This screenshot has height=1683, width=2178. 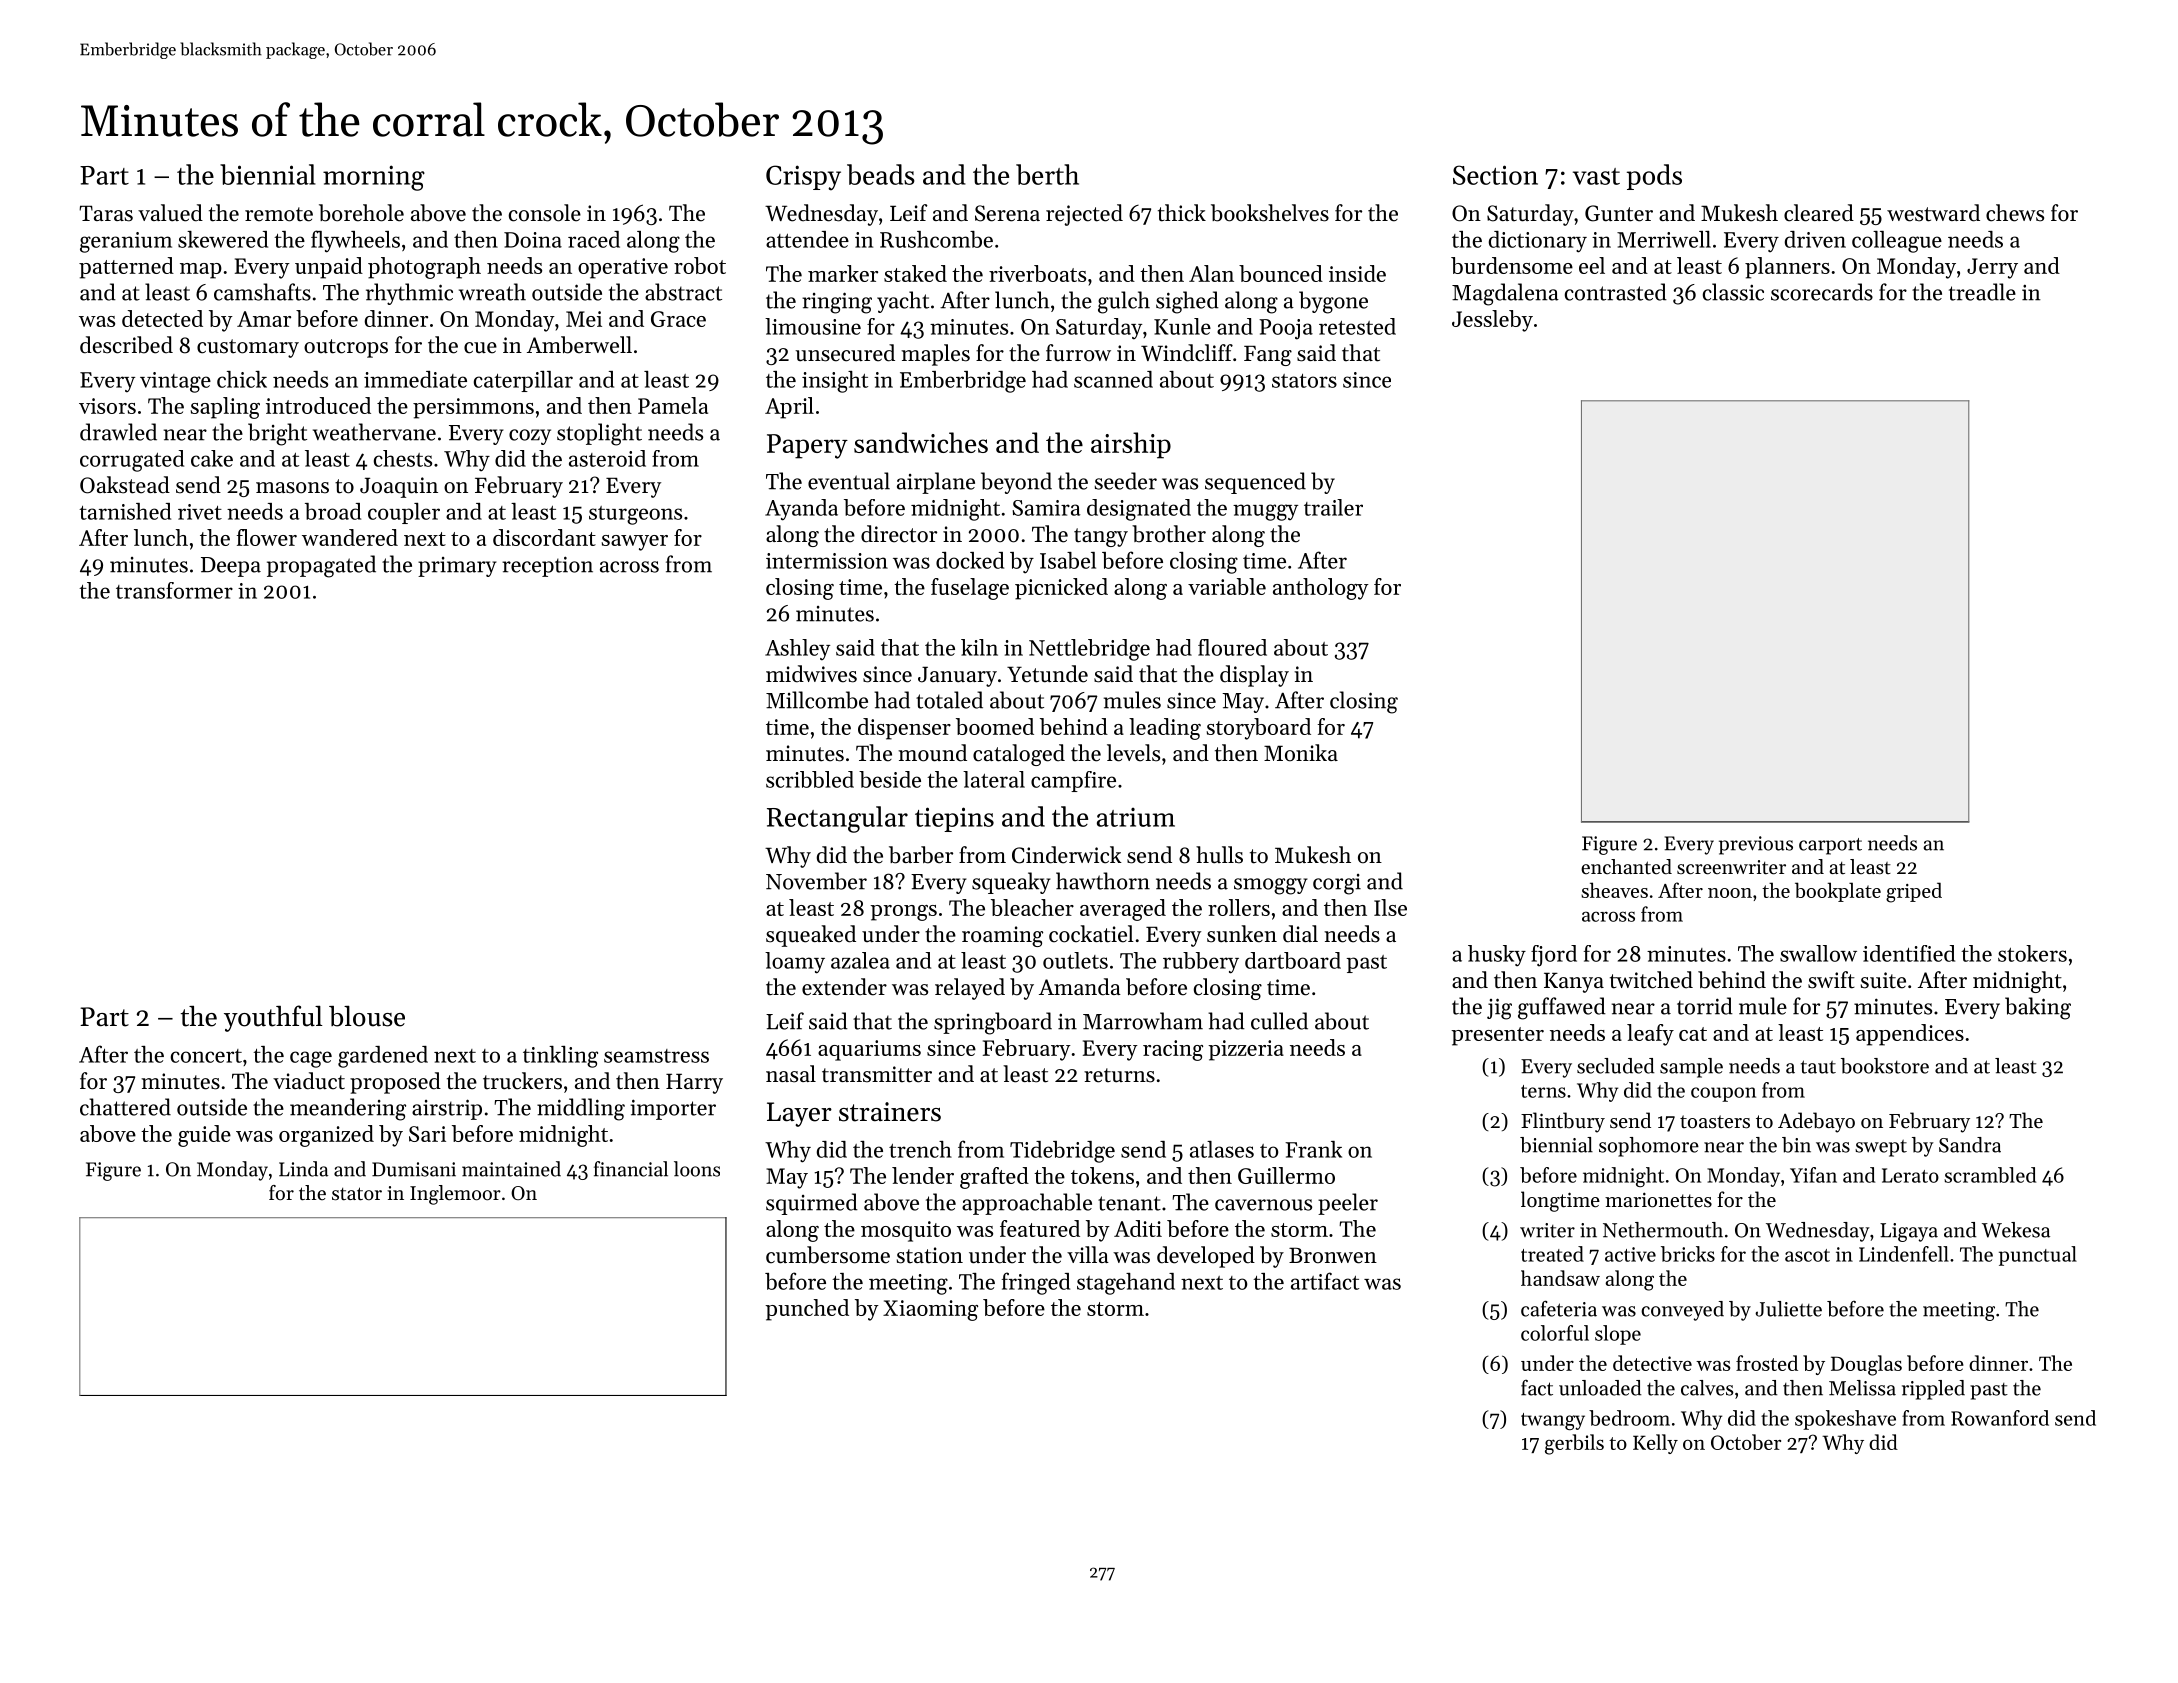 What do you see at coordinates (2015, 213) in the screenshot?
I see `chews` at bounding box center [2015, 213].
